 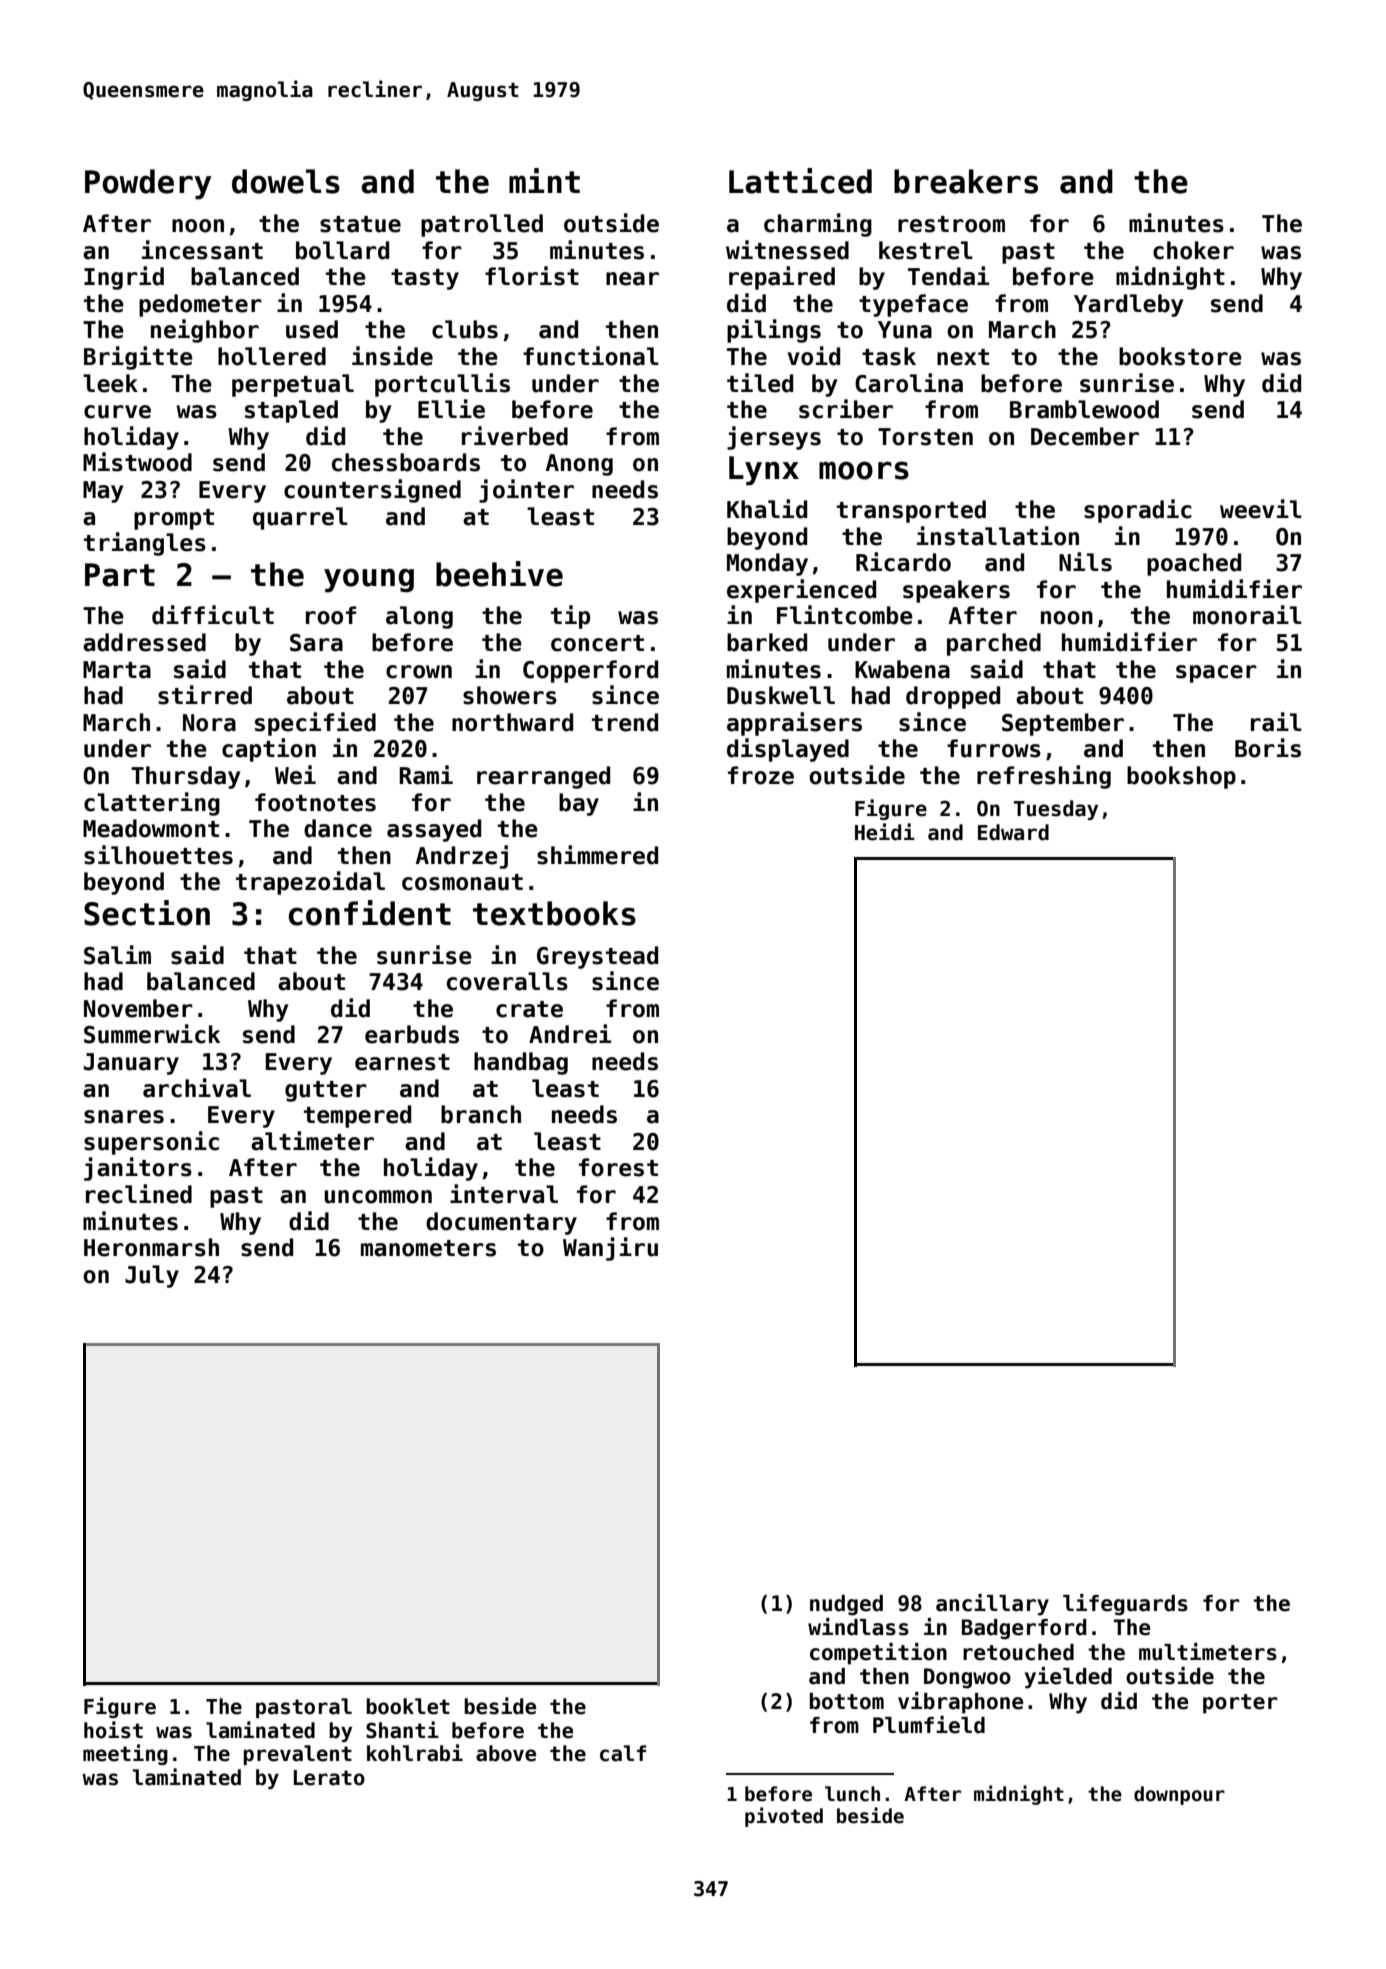 What do you see at coordinates (342, 250) in the screenshot?
I see `bollard` at bounding box center [342, 250].
